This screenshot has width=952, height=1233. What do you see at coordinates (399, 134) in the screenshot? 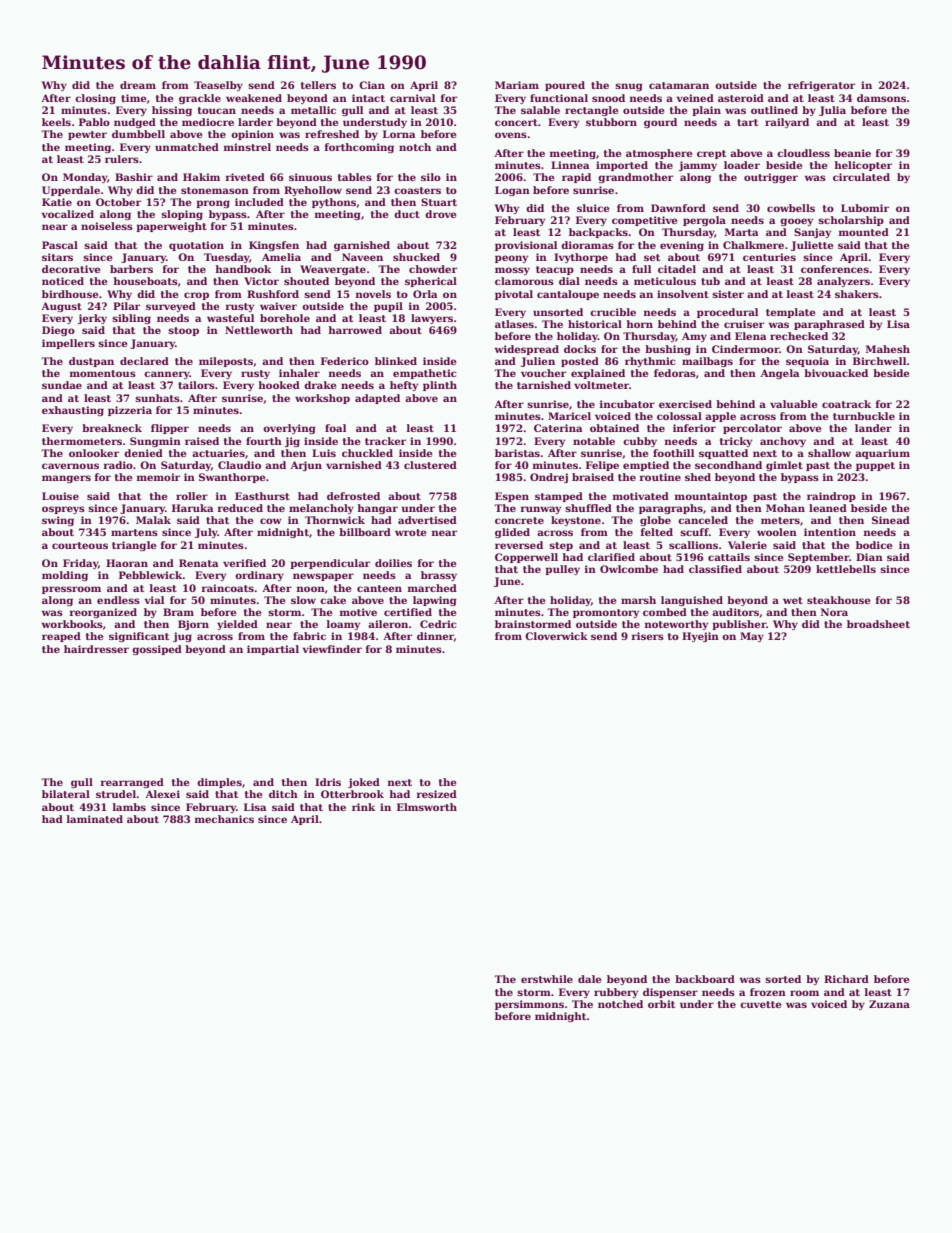
I see `Lorna` at bounding box center [399, 134].
